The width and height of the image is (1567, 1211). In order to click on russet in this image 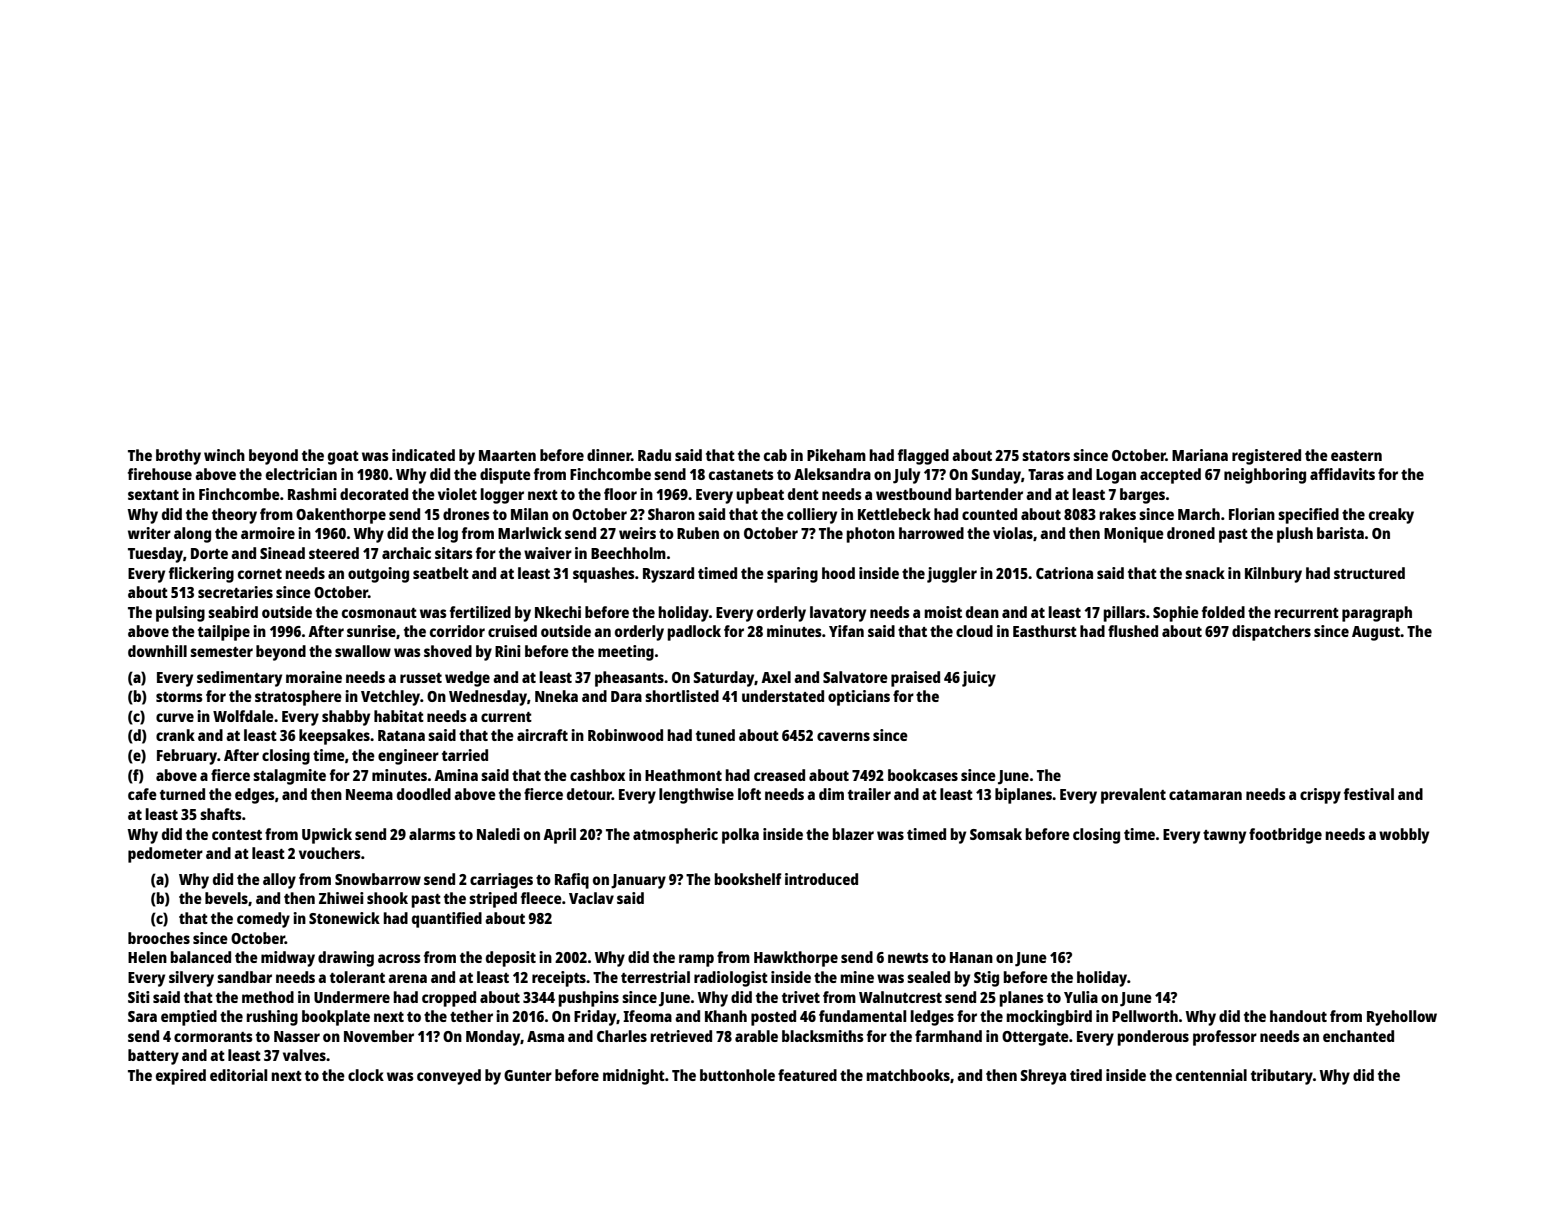, I will do `click(421, 678)`.
